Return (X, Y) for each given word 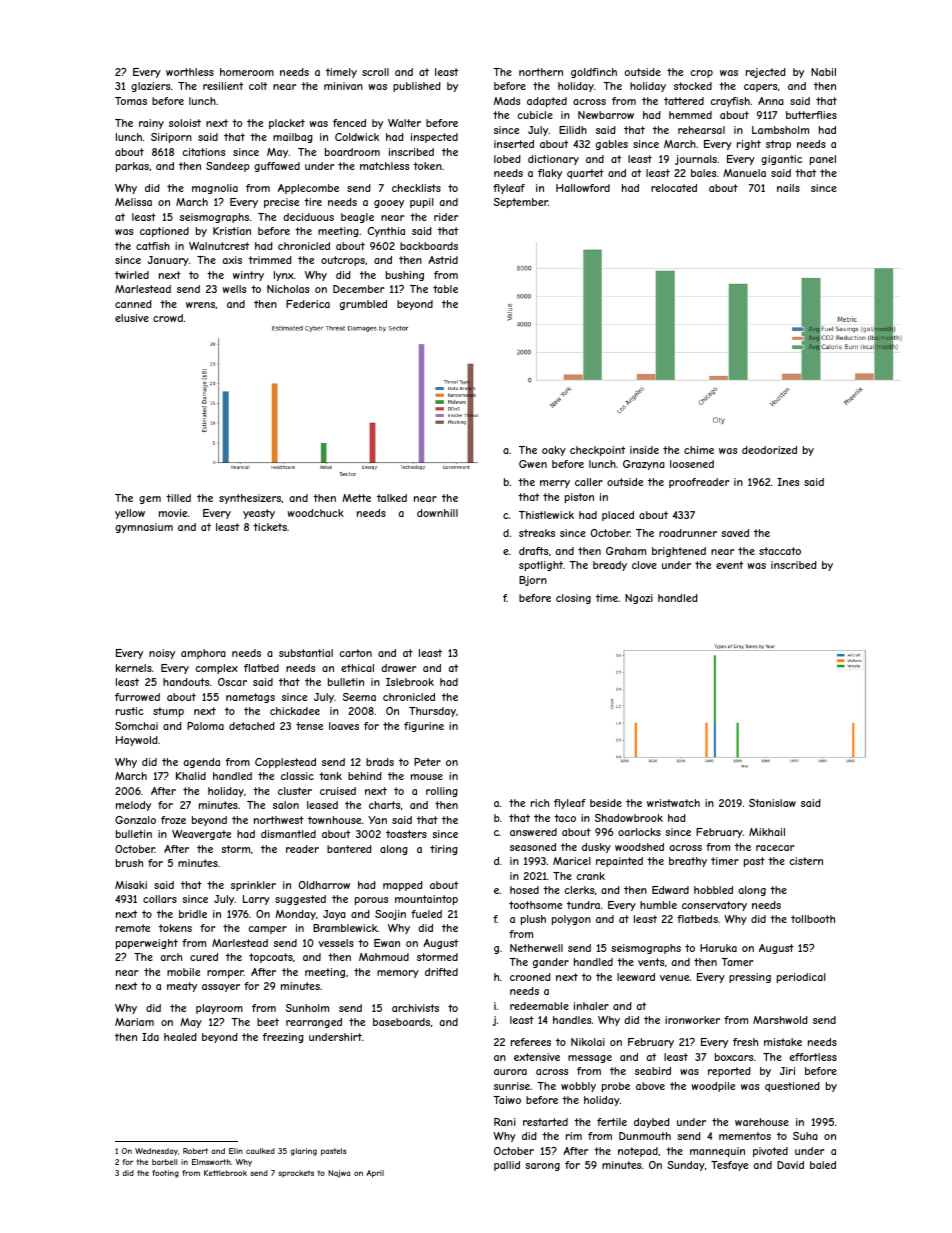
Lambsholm (780, 130)
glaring (303, 1152)
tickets (270, 527)
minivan (343, 86)
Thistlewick (546, 515)
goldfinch (594, 73)
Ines (788, 482)
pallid (507, 1166)
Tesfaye (729, 1166)
